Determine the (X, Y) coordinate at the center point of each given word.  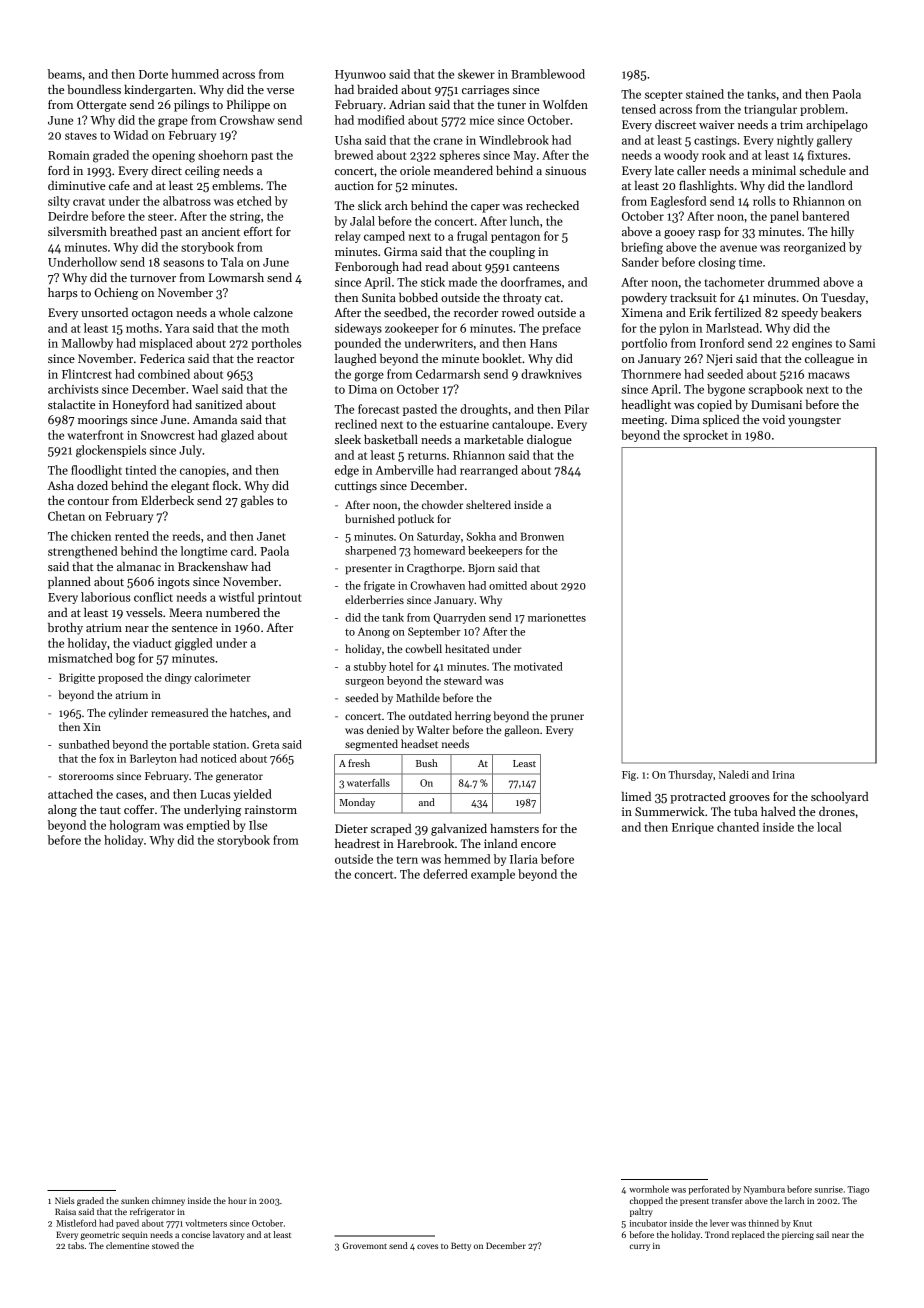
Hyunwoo (360, 75)
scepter (664, 96)
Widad (130, 135)
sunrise (828, 1189)
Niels (65, 1200)
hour (237, 1200)
